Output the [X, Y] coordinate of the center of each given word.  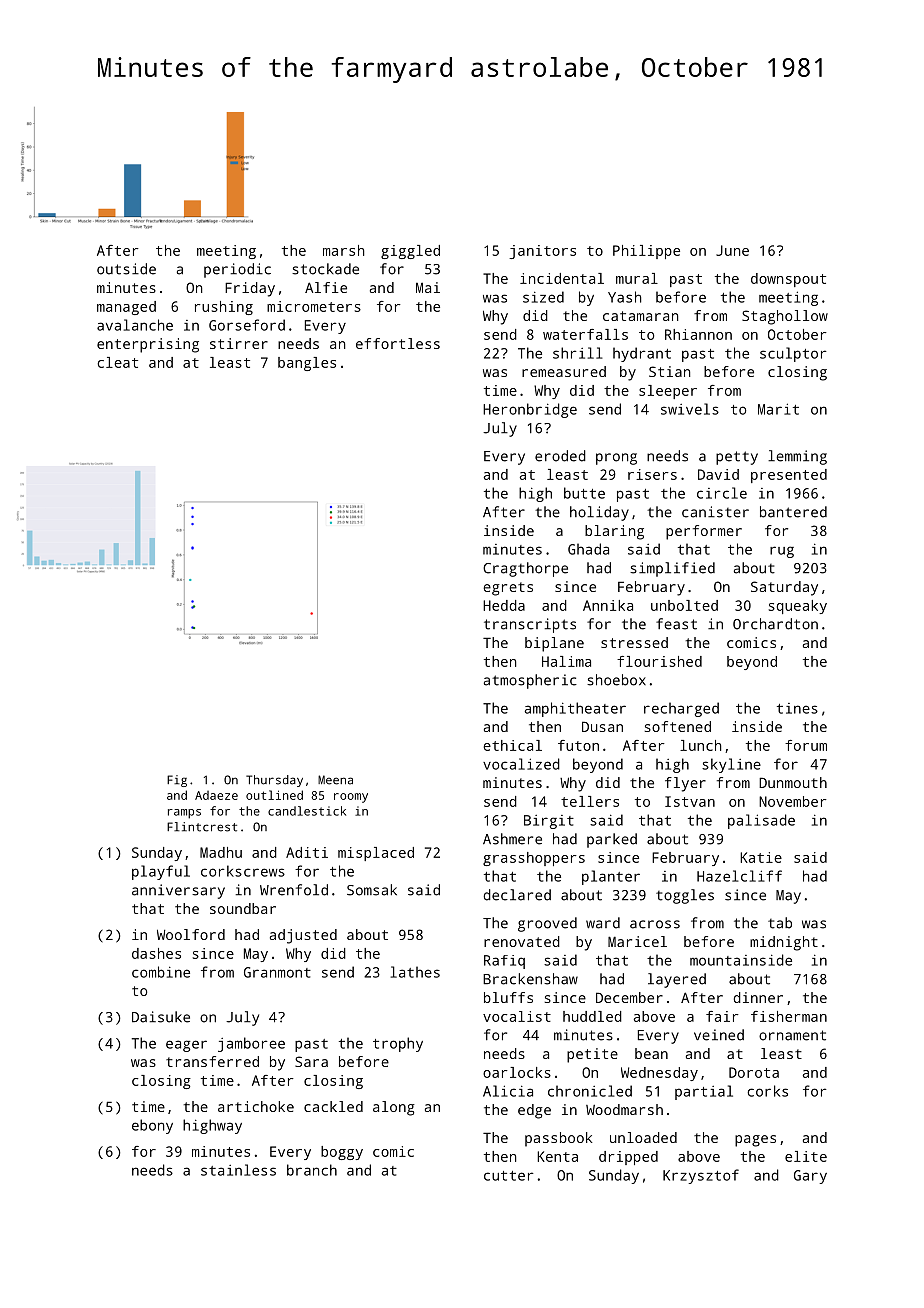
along [394, 1108]
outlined [274, 795]
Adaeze [216, 795]
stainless [238, 1170]
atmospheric [530, 681]
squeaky [798, 607]
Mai [428, 287]
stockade [325, 269]
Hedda [504, 605]
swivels [690, 409]
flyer [685, 784]
